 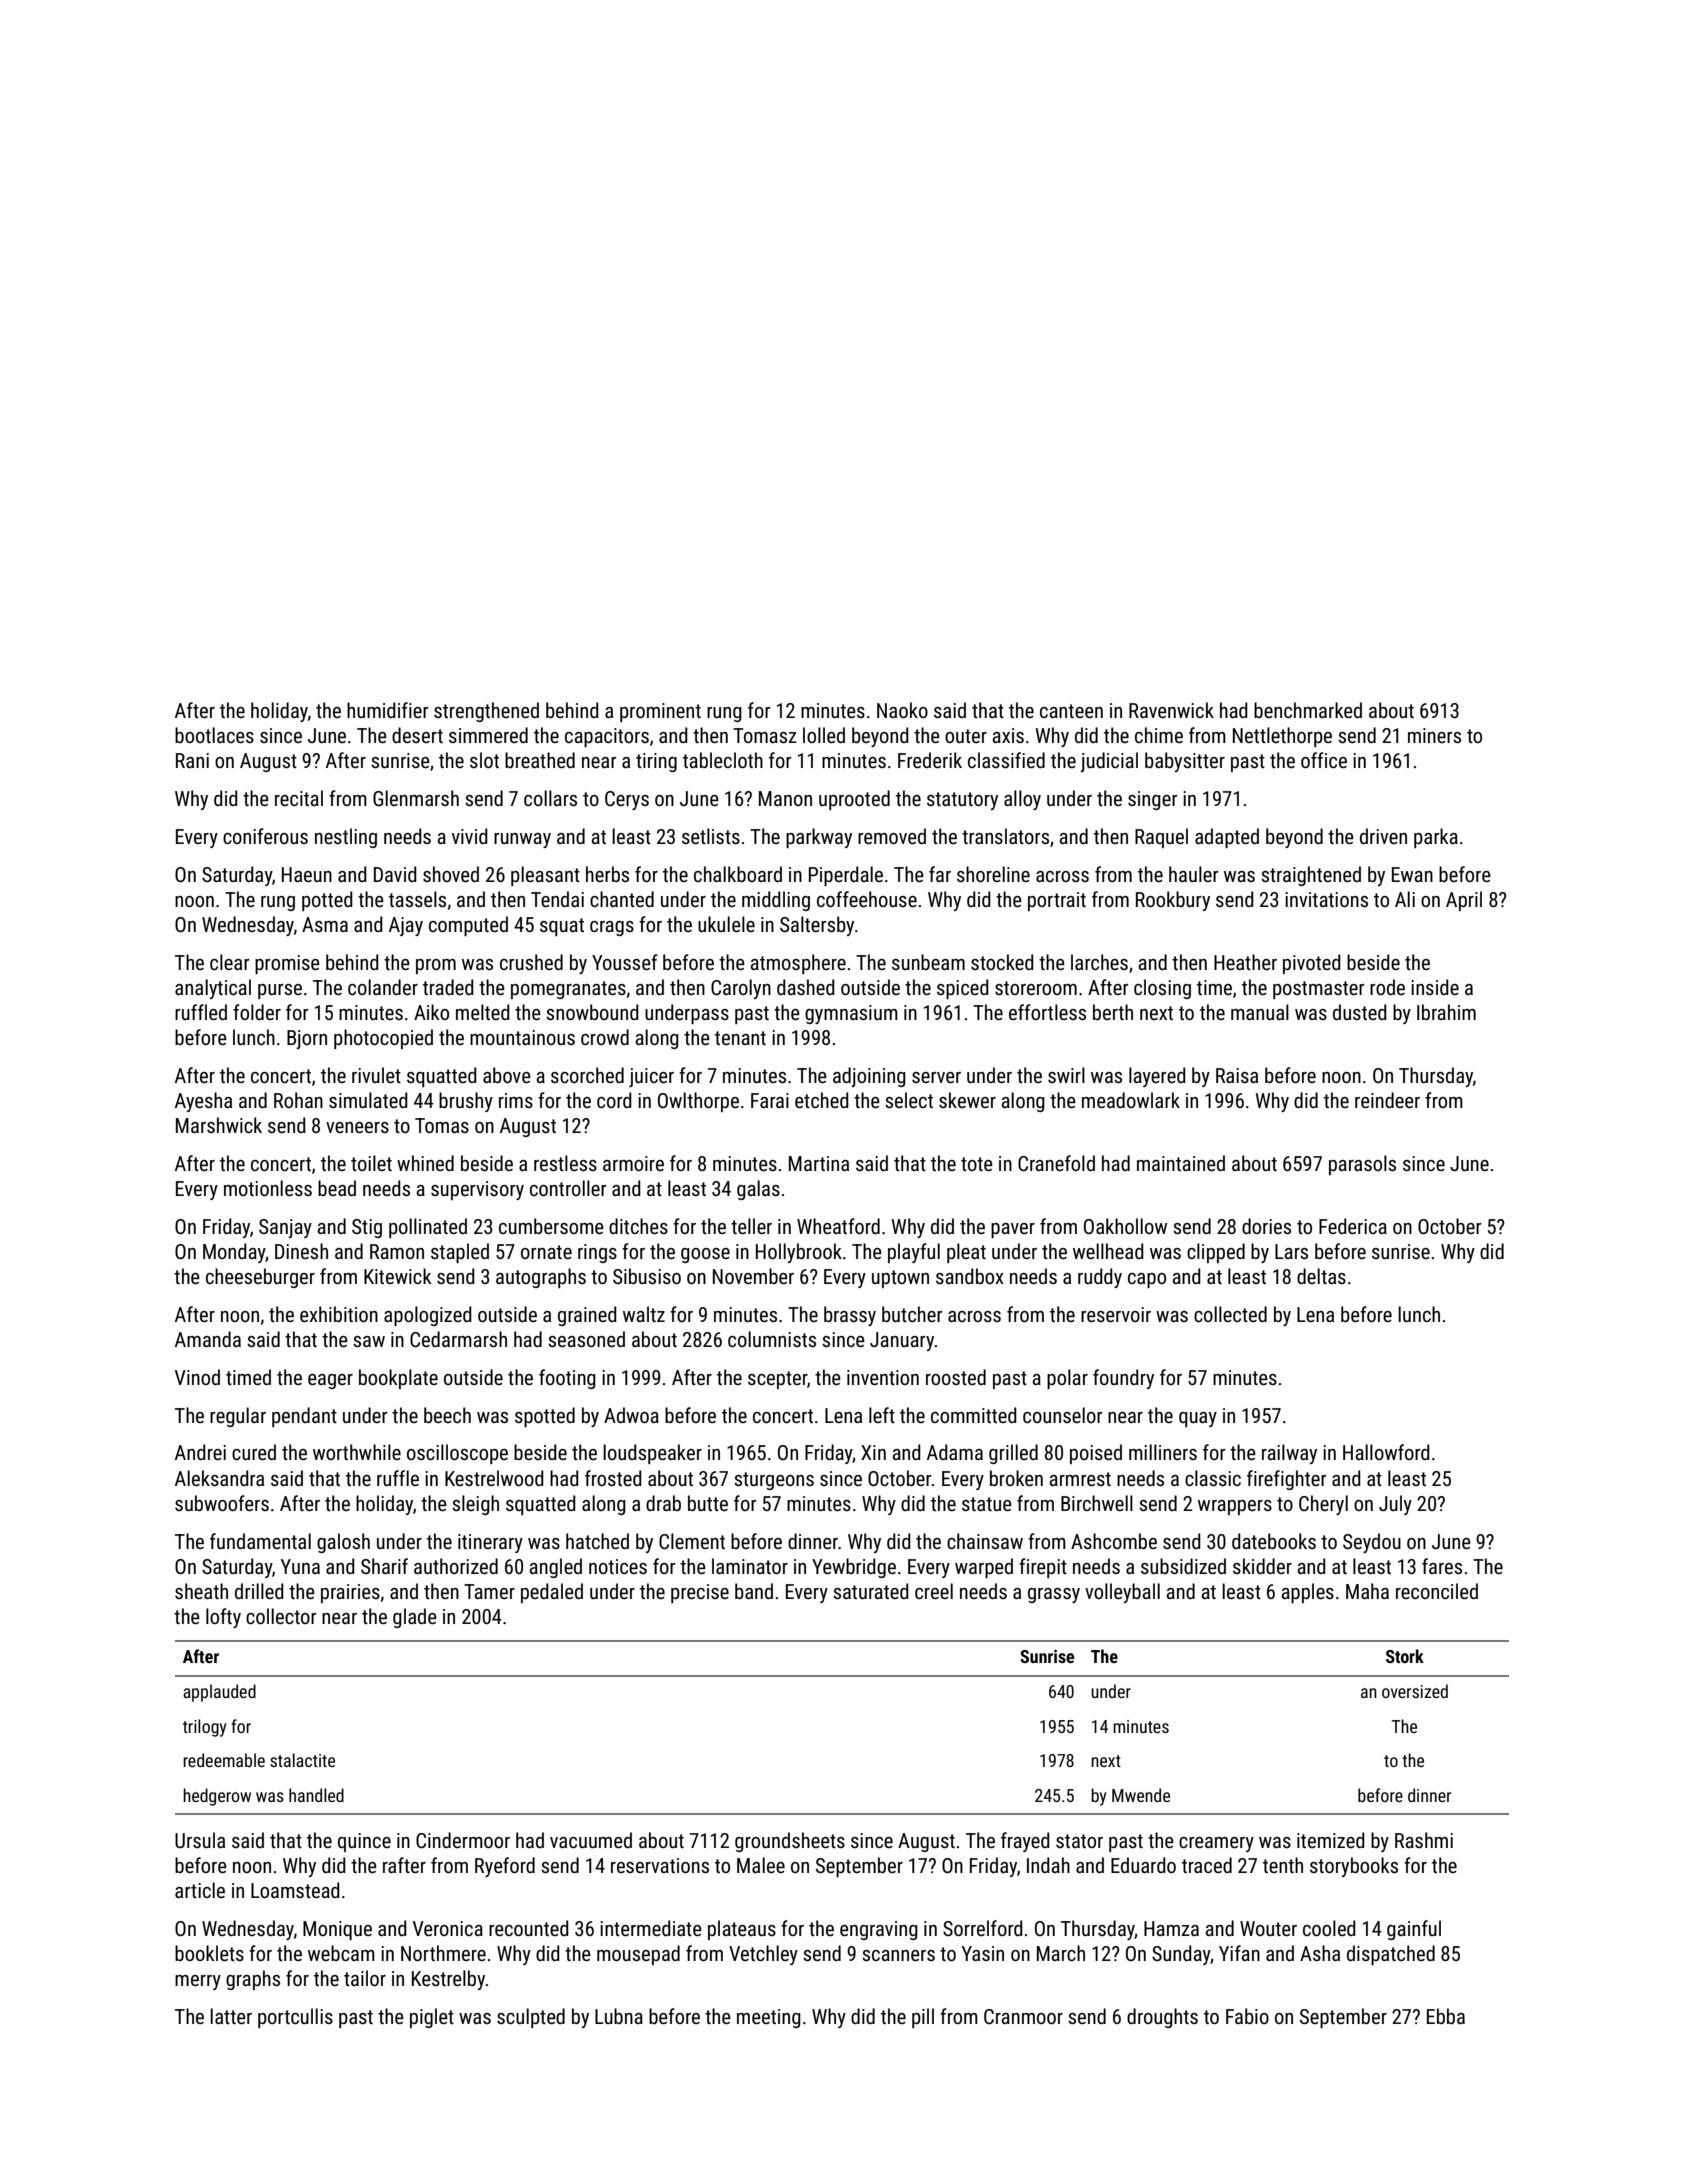 What do you see at coordinates (505, 1867) in the screenshot?
I see `Ryeford` at bounding box center [505, 1867].
